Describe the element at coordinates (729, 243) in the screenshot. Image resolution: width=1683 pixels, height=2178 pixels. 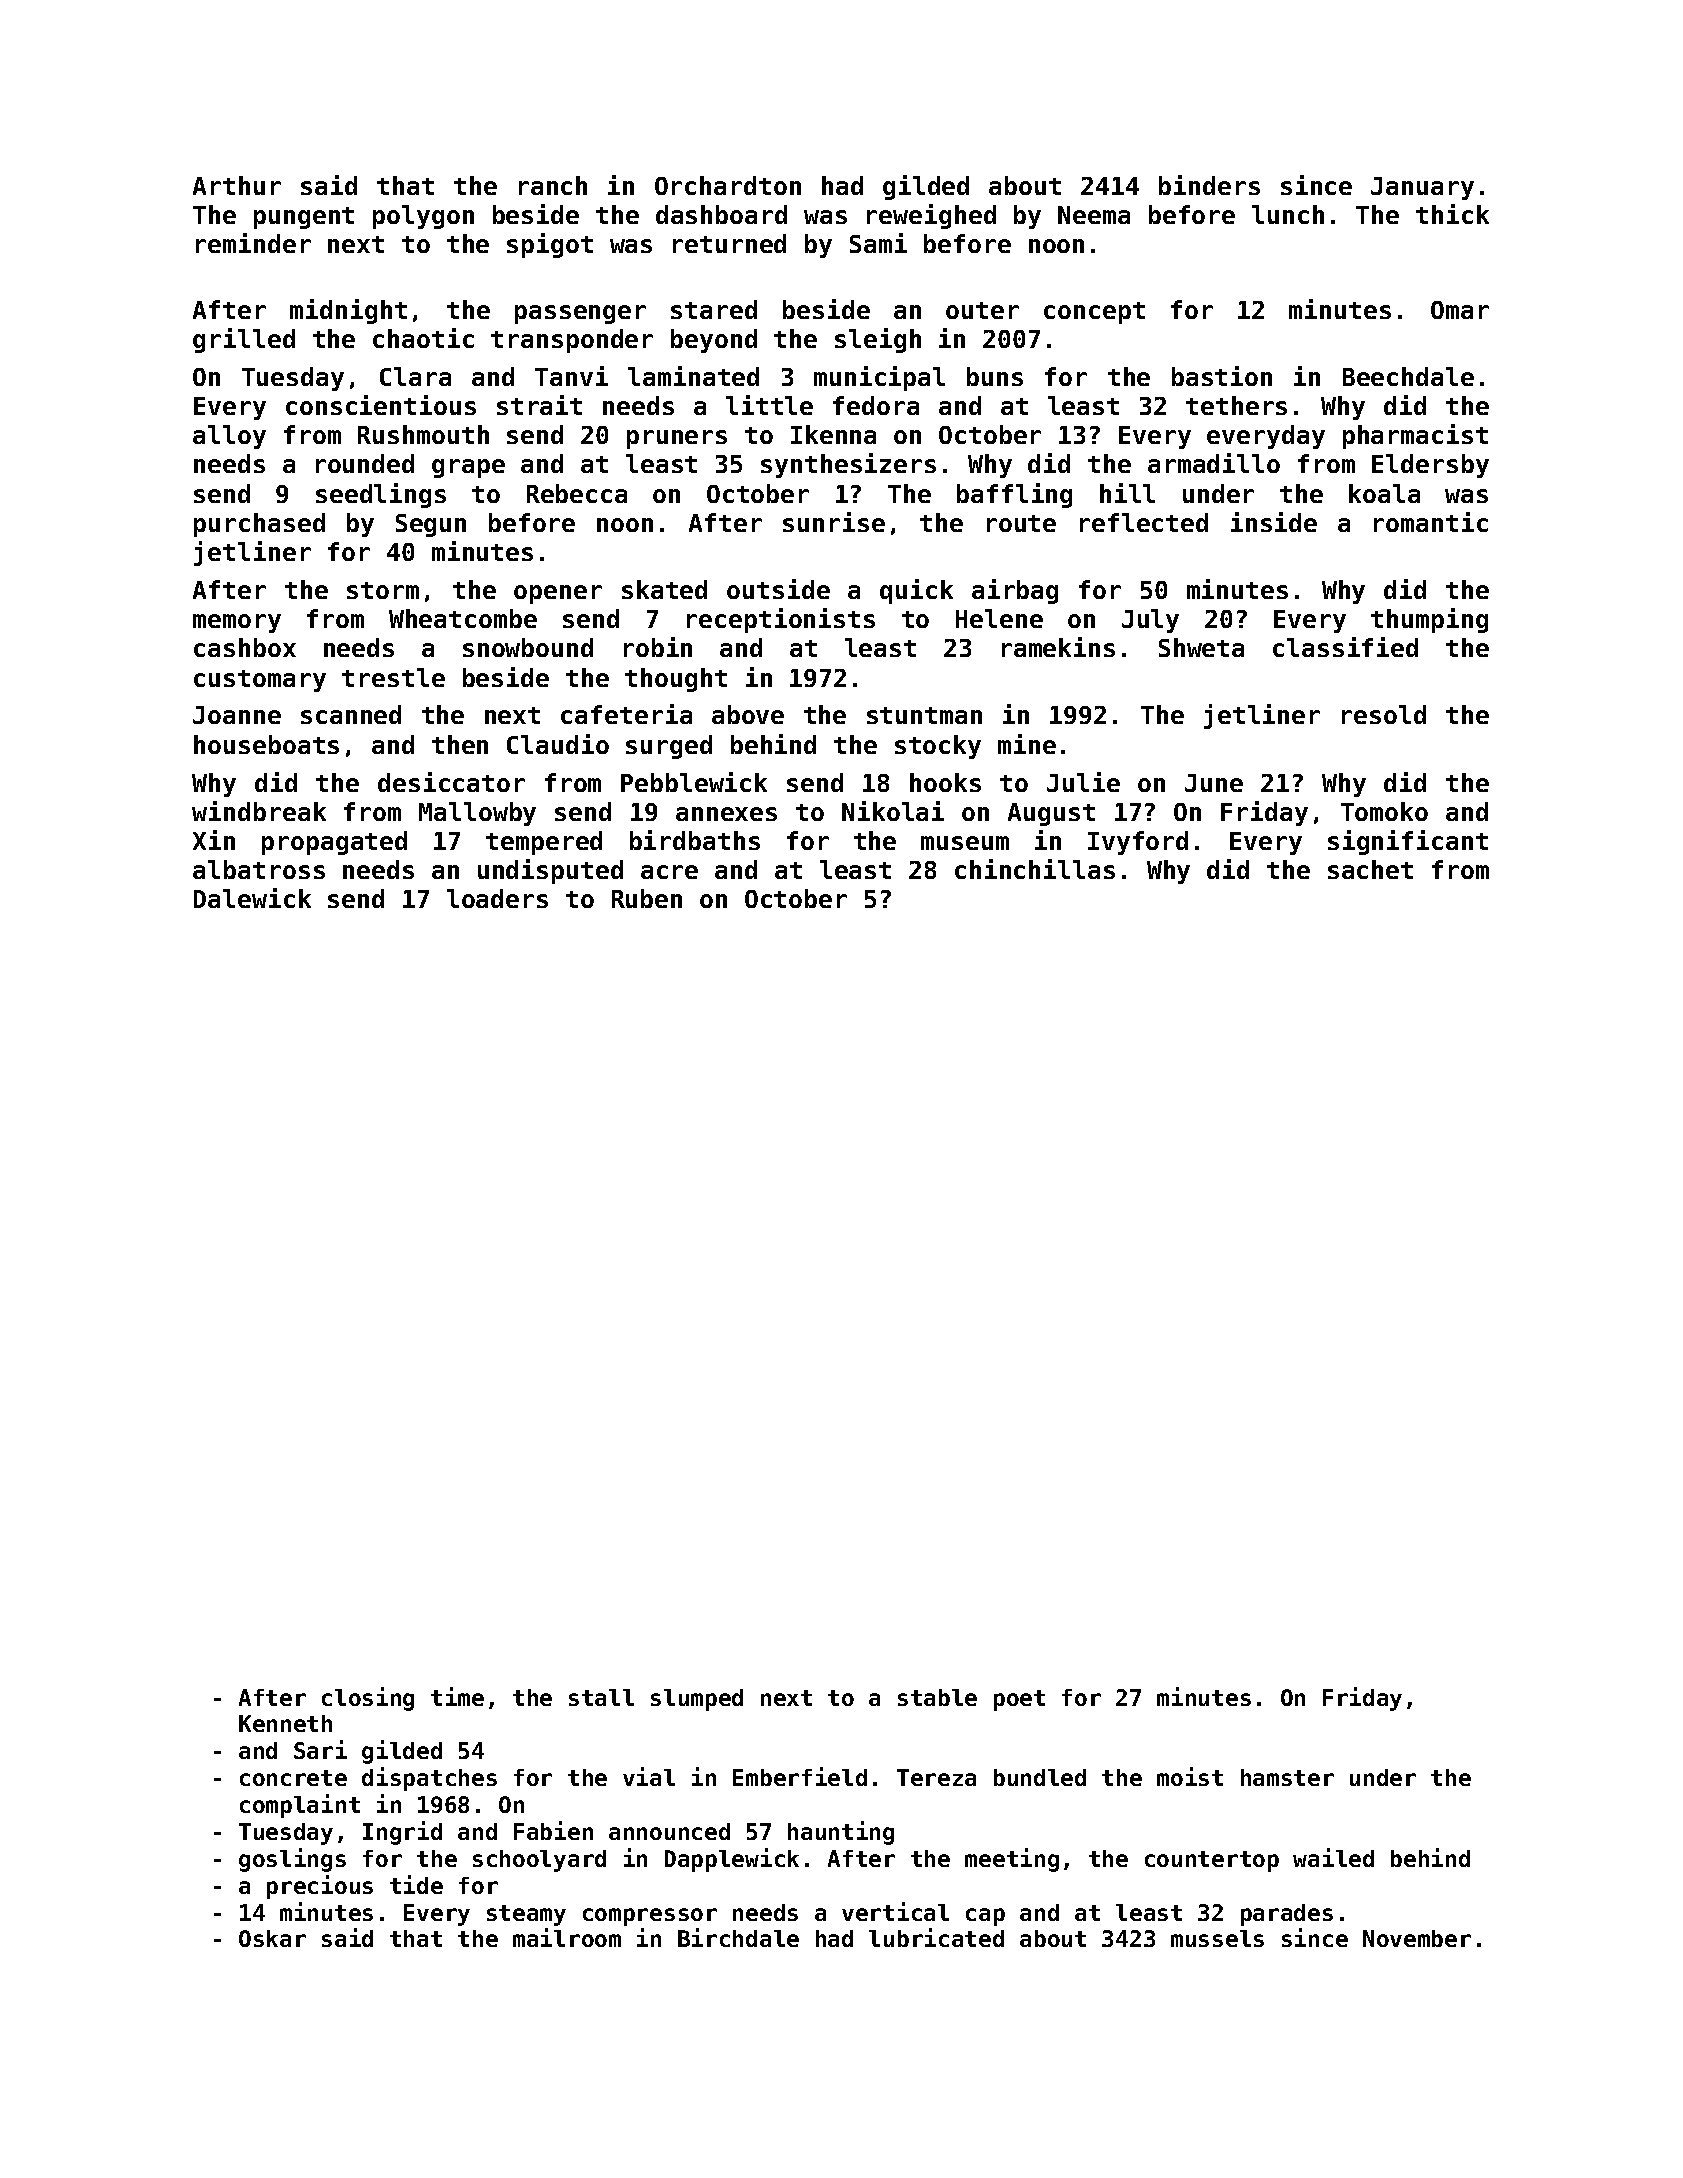
I see `returned` at that location.
